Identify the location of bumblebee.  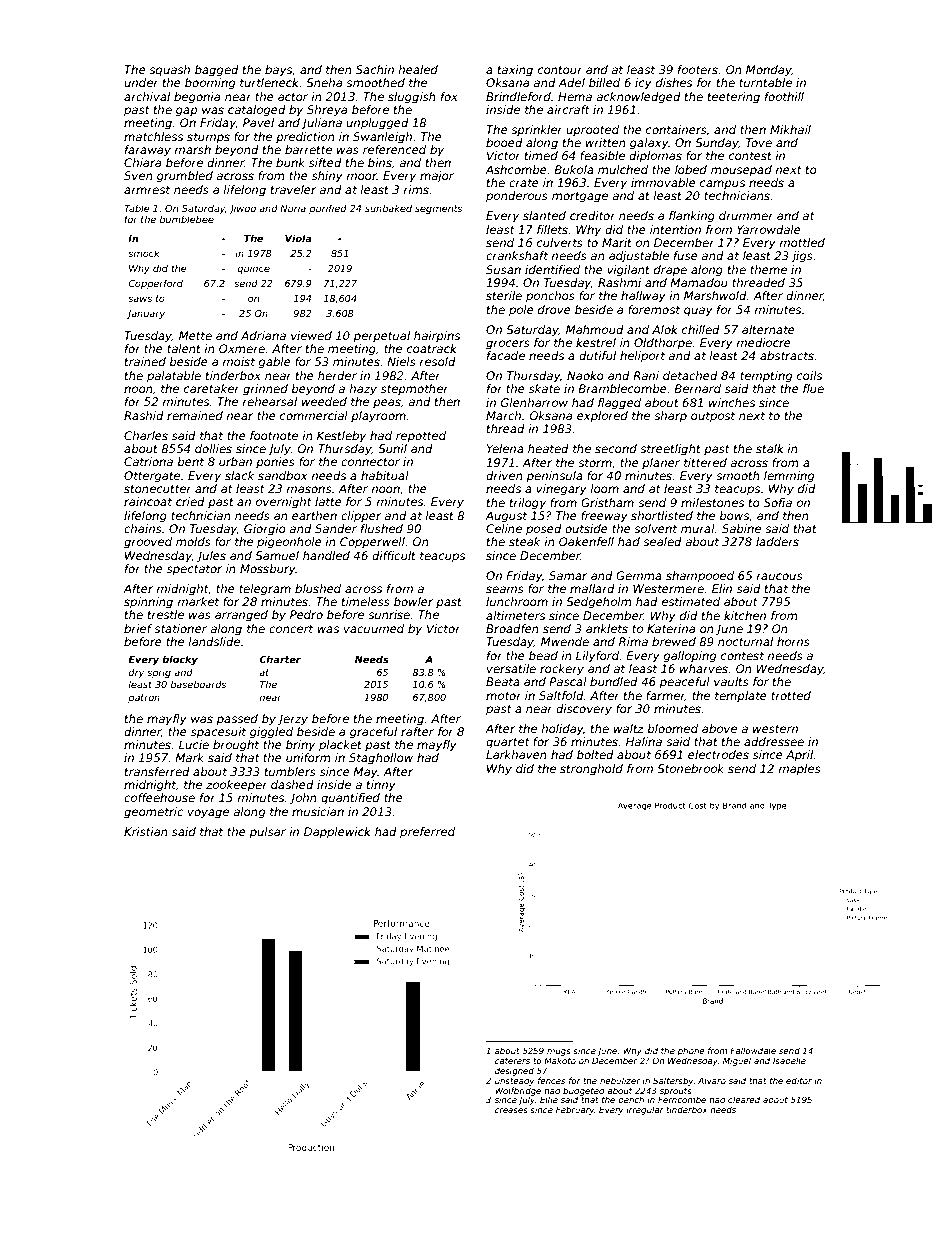
(186, 219).
